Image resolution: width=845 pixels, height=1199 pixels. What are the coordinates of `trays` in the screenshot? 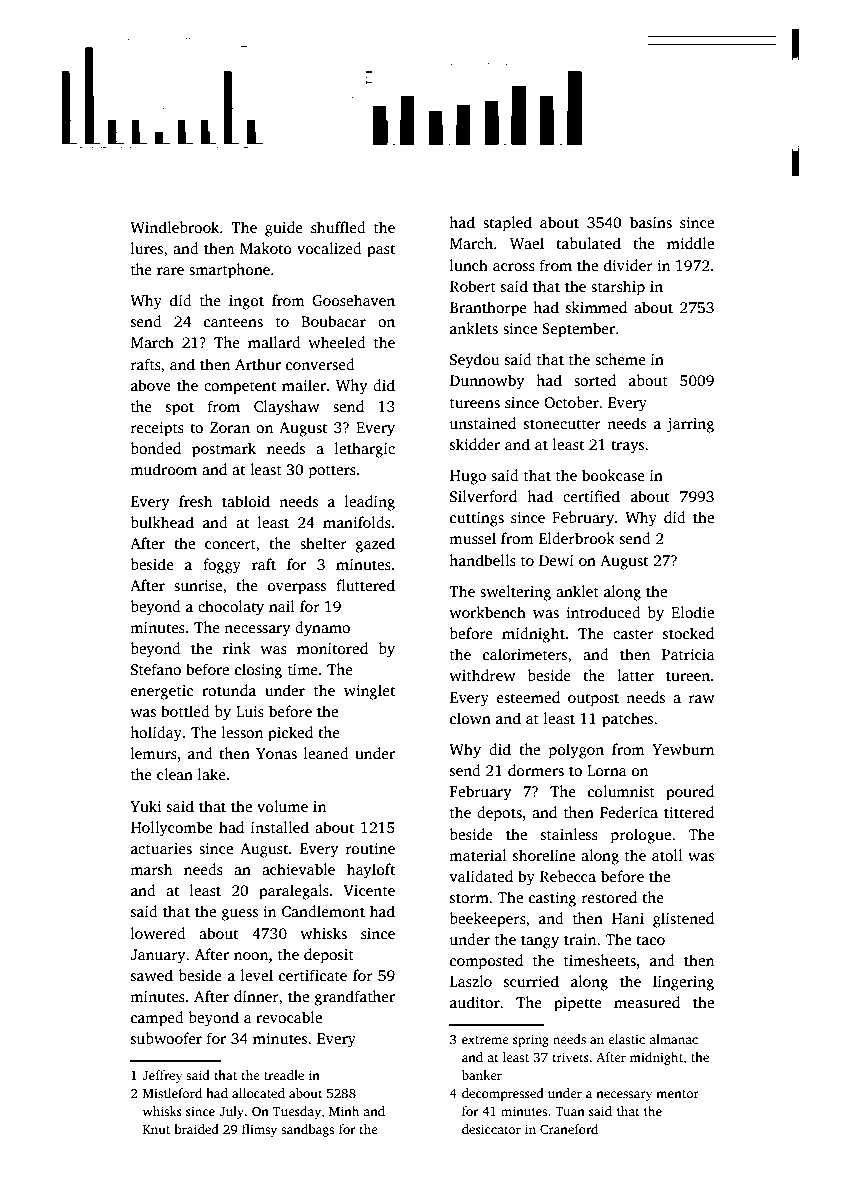 It's located at (627, 447).
